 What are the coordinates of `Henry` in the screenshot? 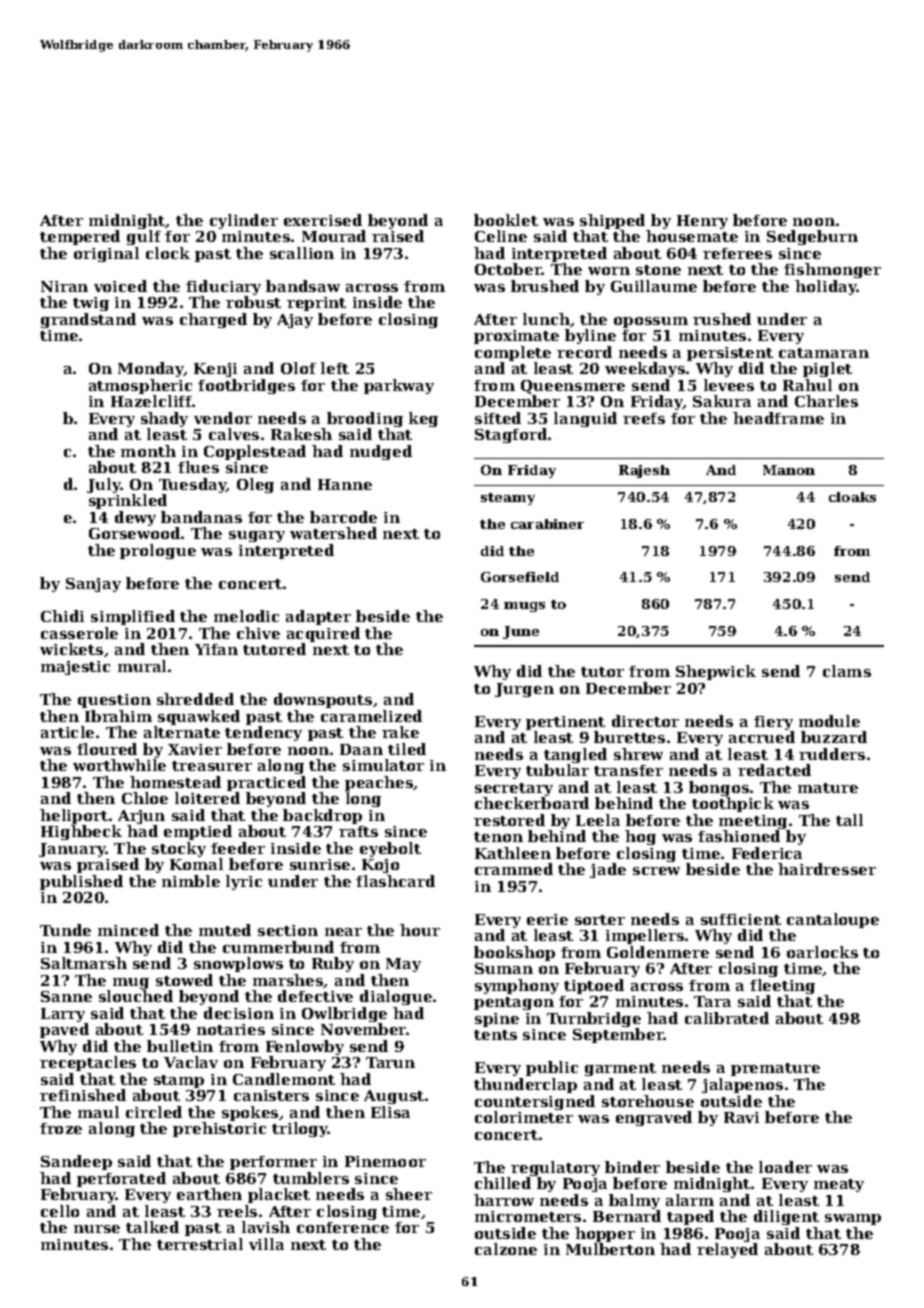 It's located at (702, 222).
